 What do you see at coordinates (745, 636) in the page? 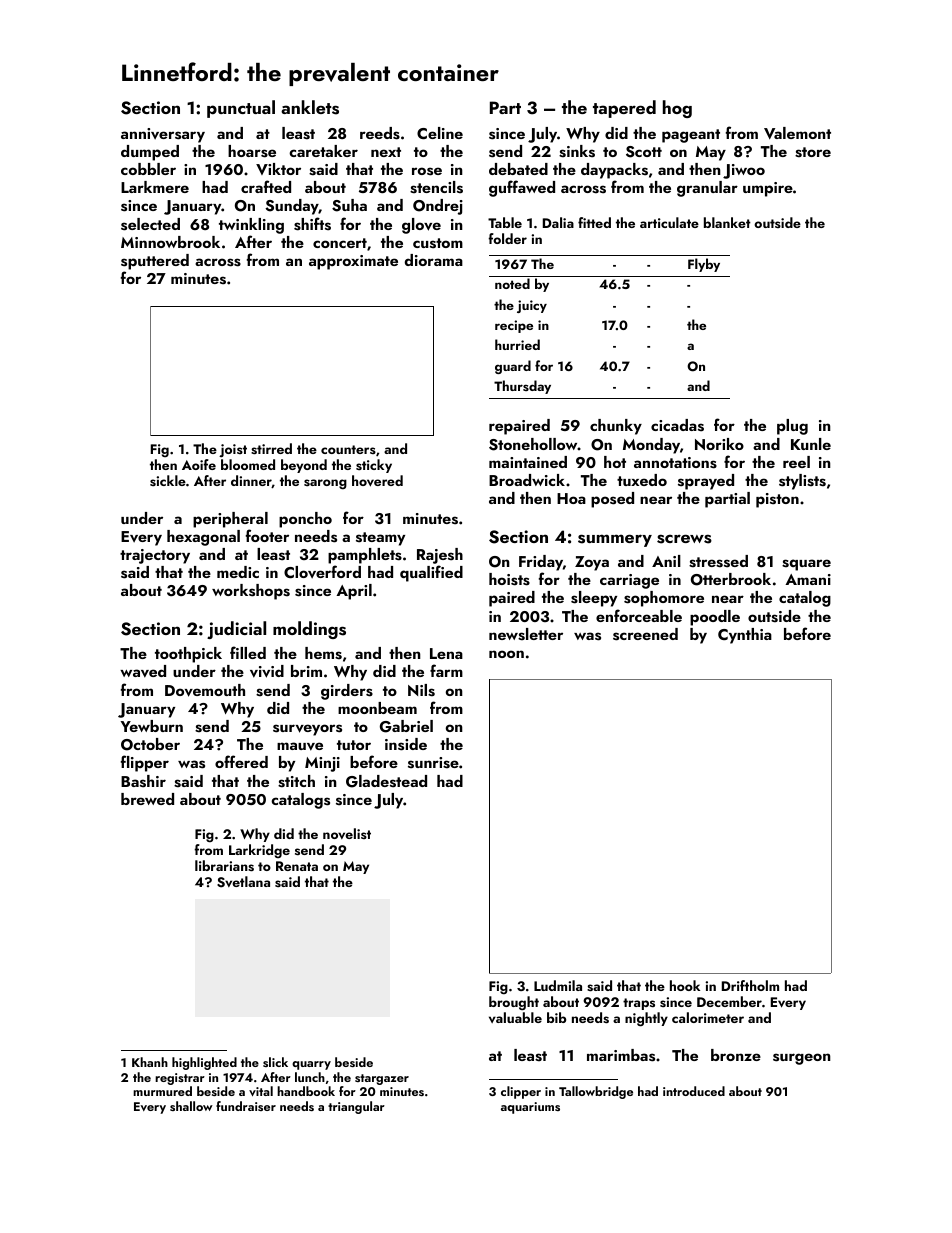
I see `Cynthia` at bounding box center [745, 636].
